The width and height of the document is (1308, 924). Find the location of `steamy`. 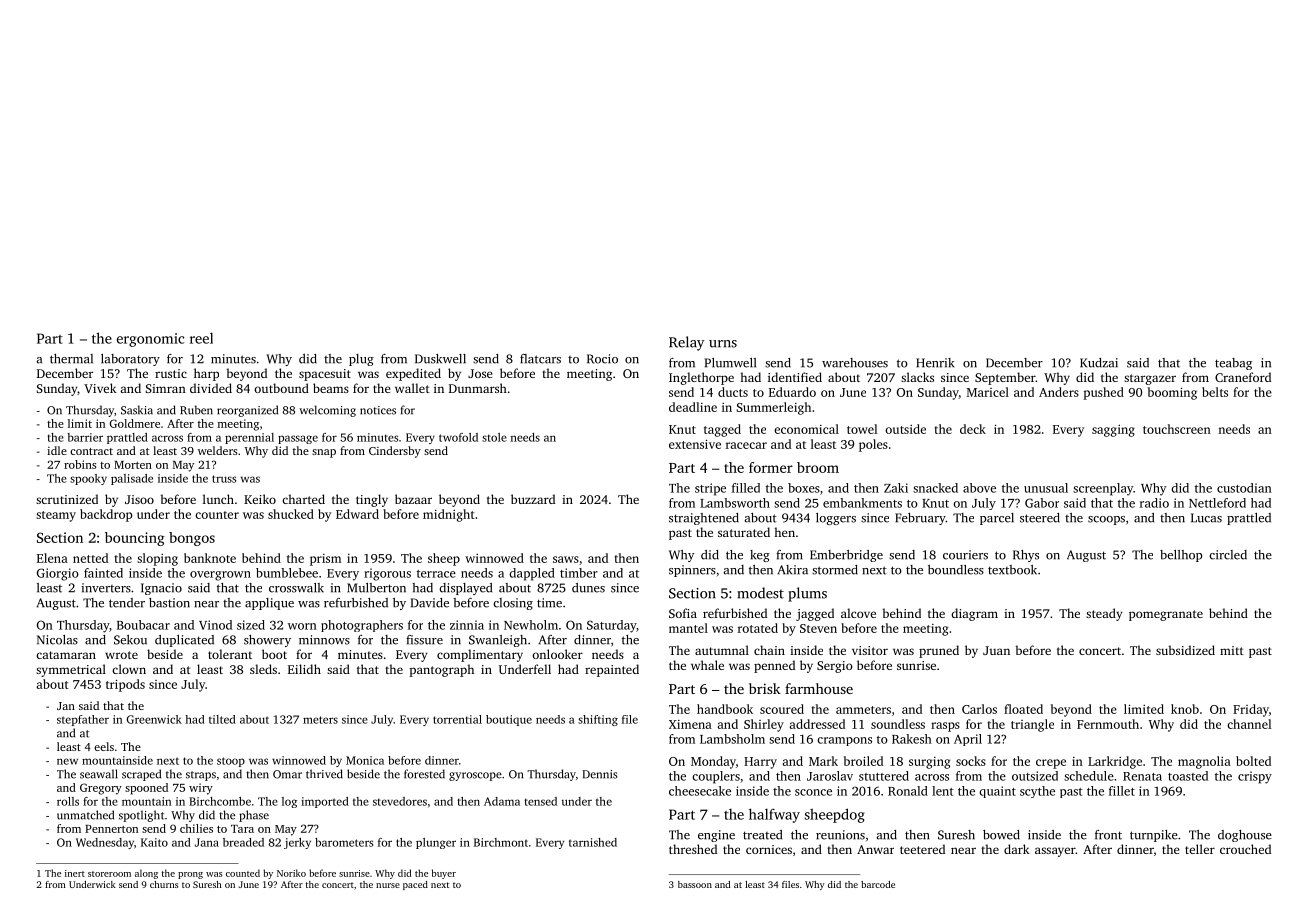

steamy is located at coordinates (56, 516).
